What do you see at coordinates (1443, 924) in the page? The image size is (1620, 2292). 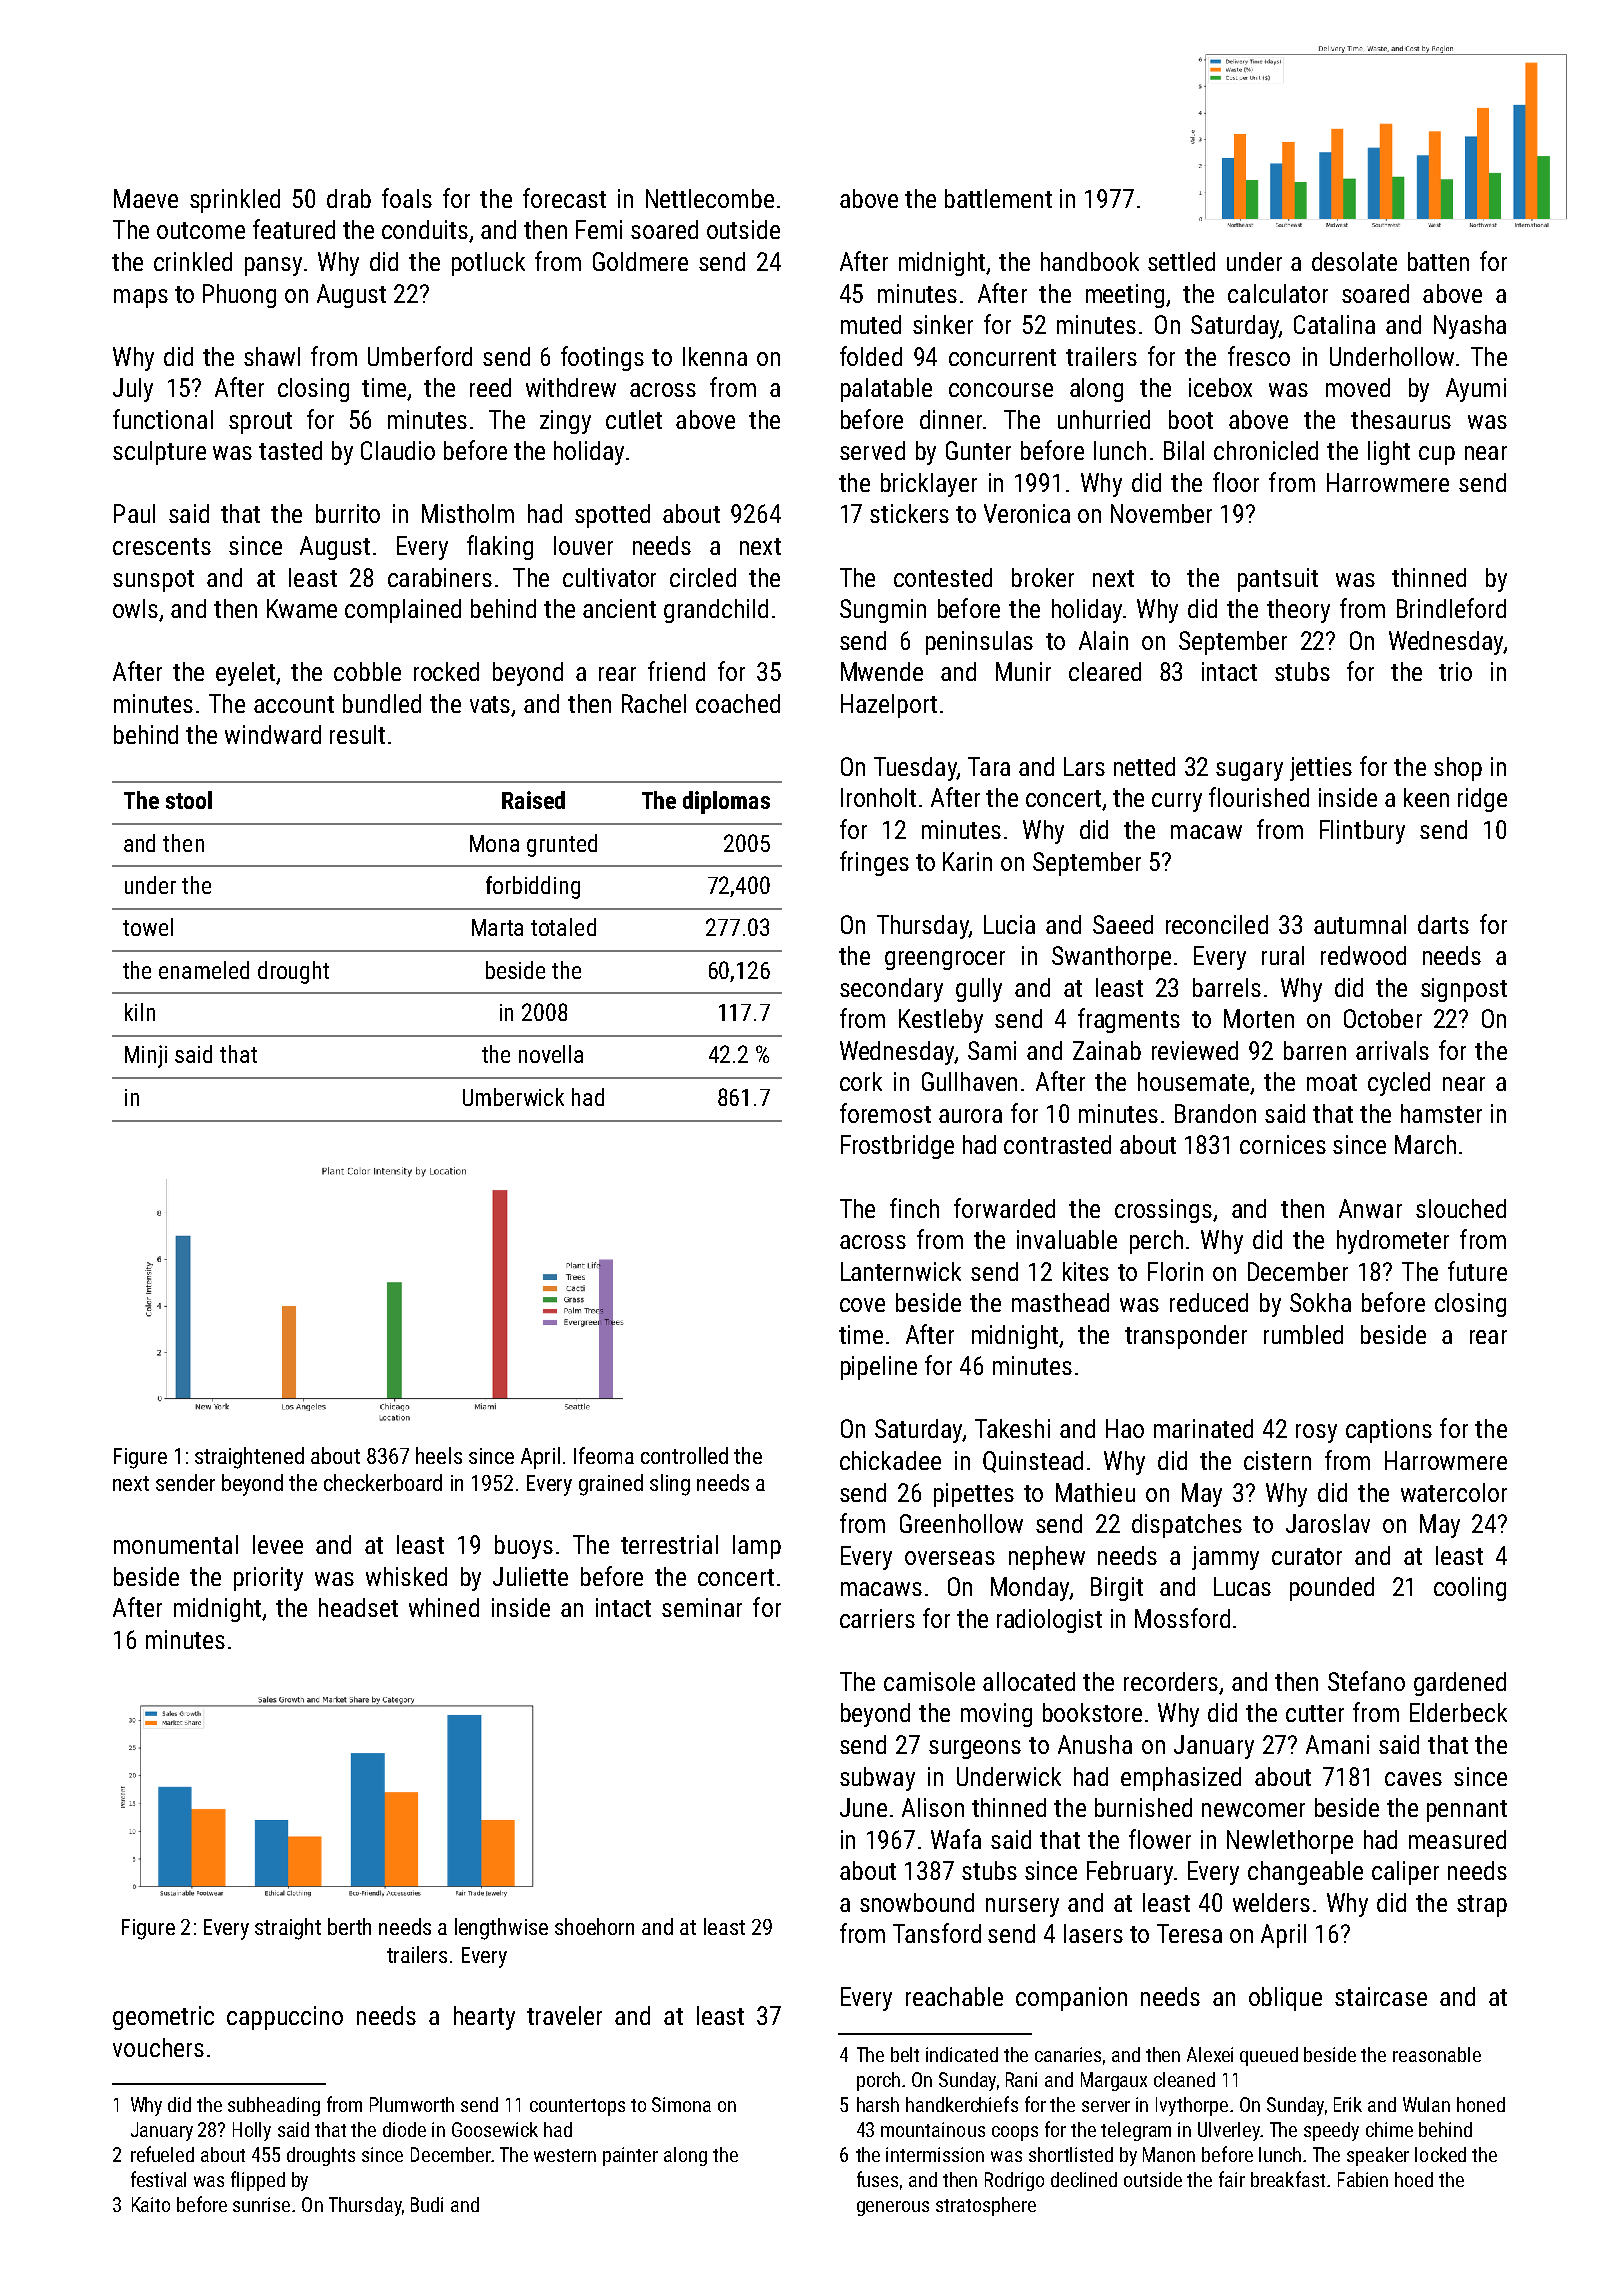 I see `darts` at bounding box center [1443, 924].
